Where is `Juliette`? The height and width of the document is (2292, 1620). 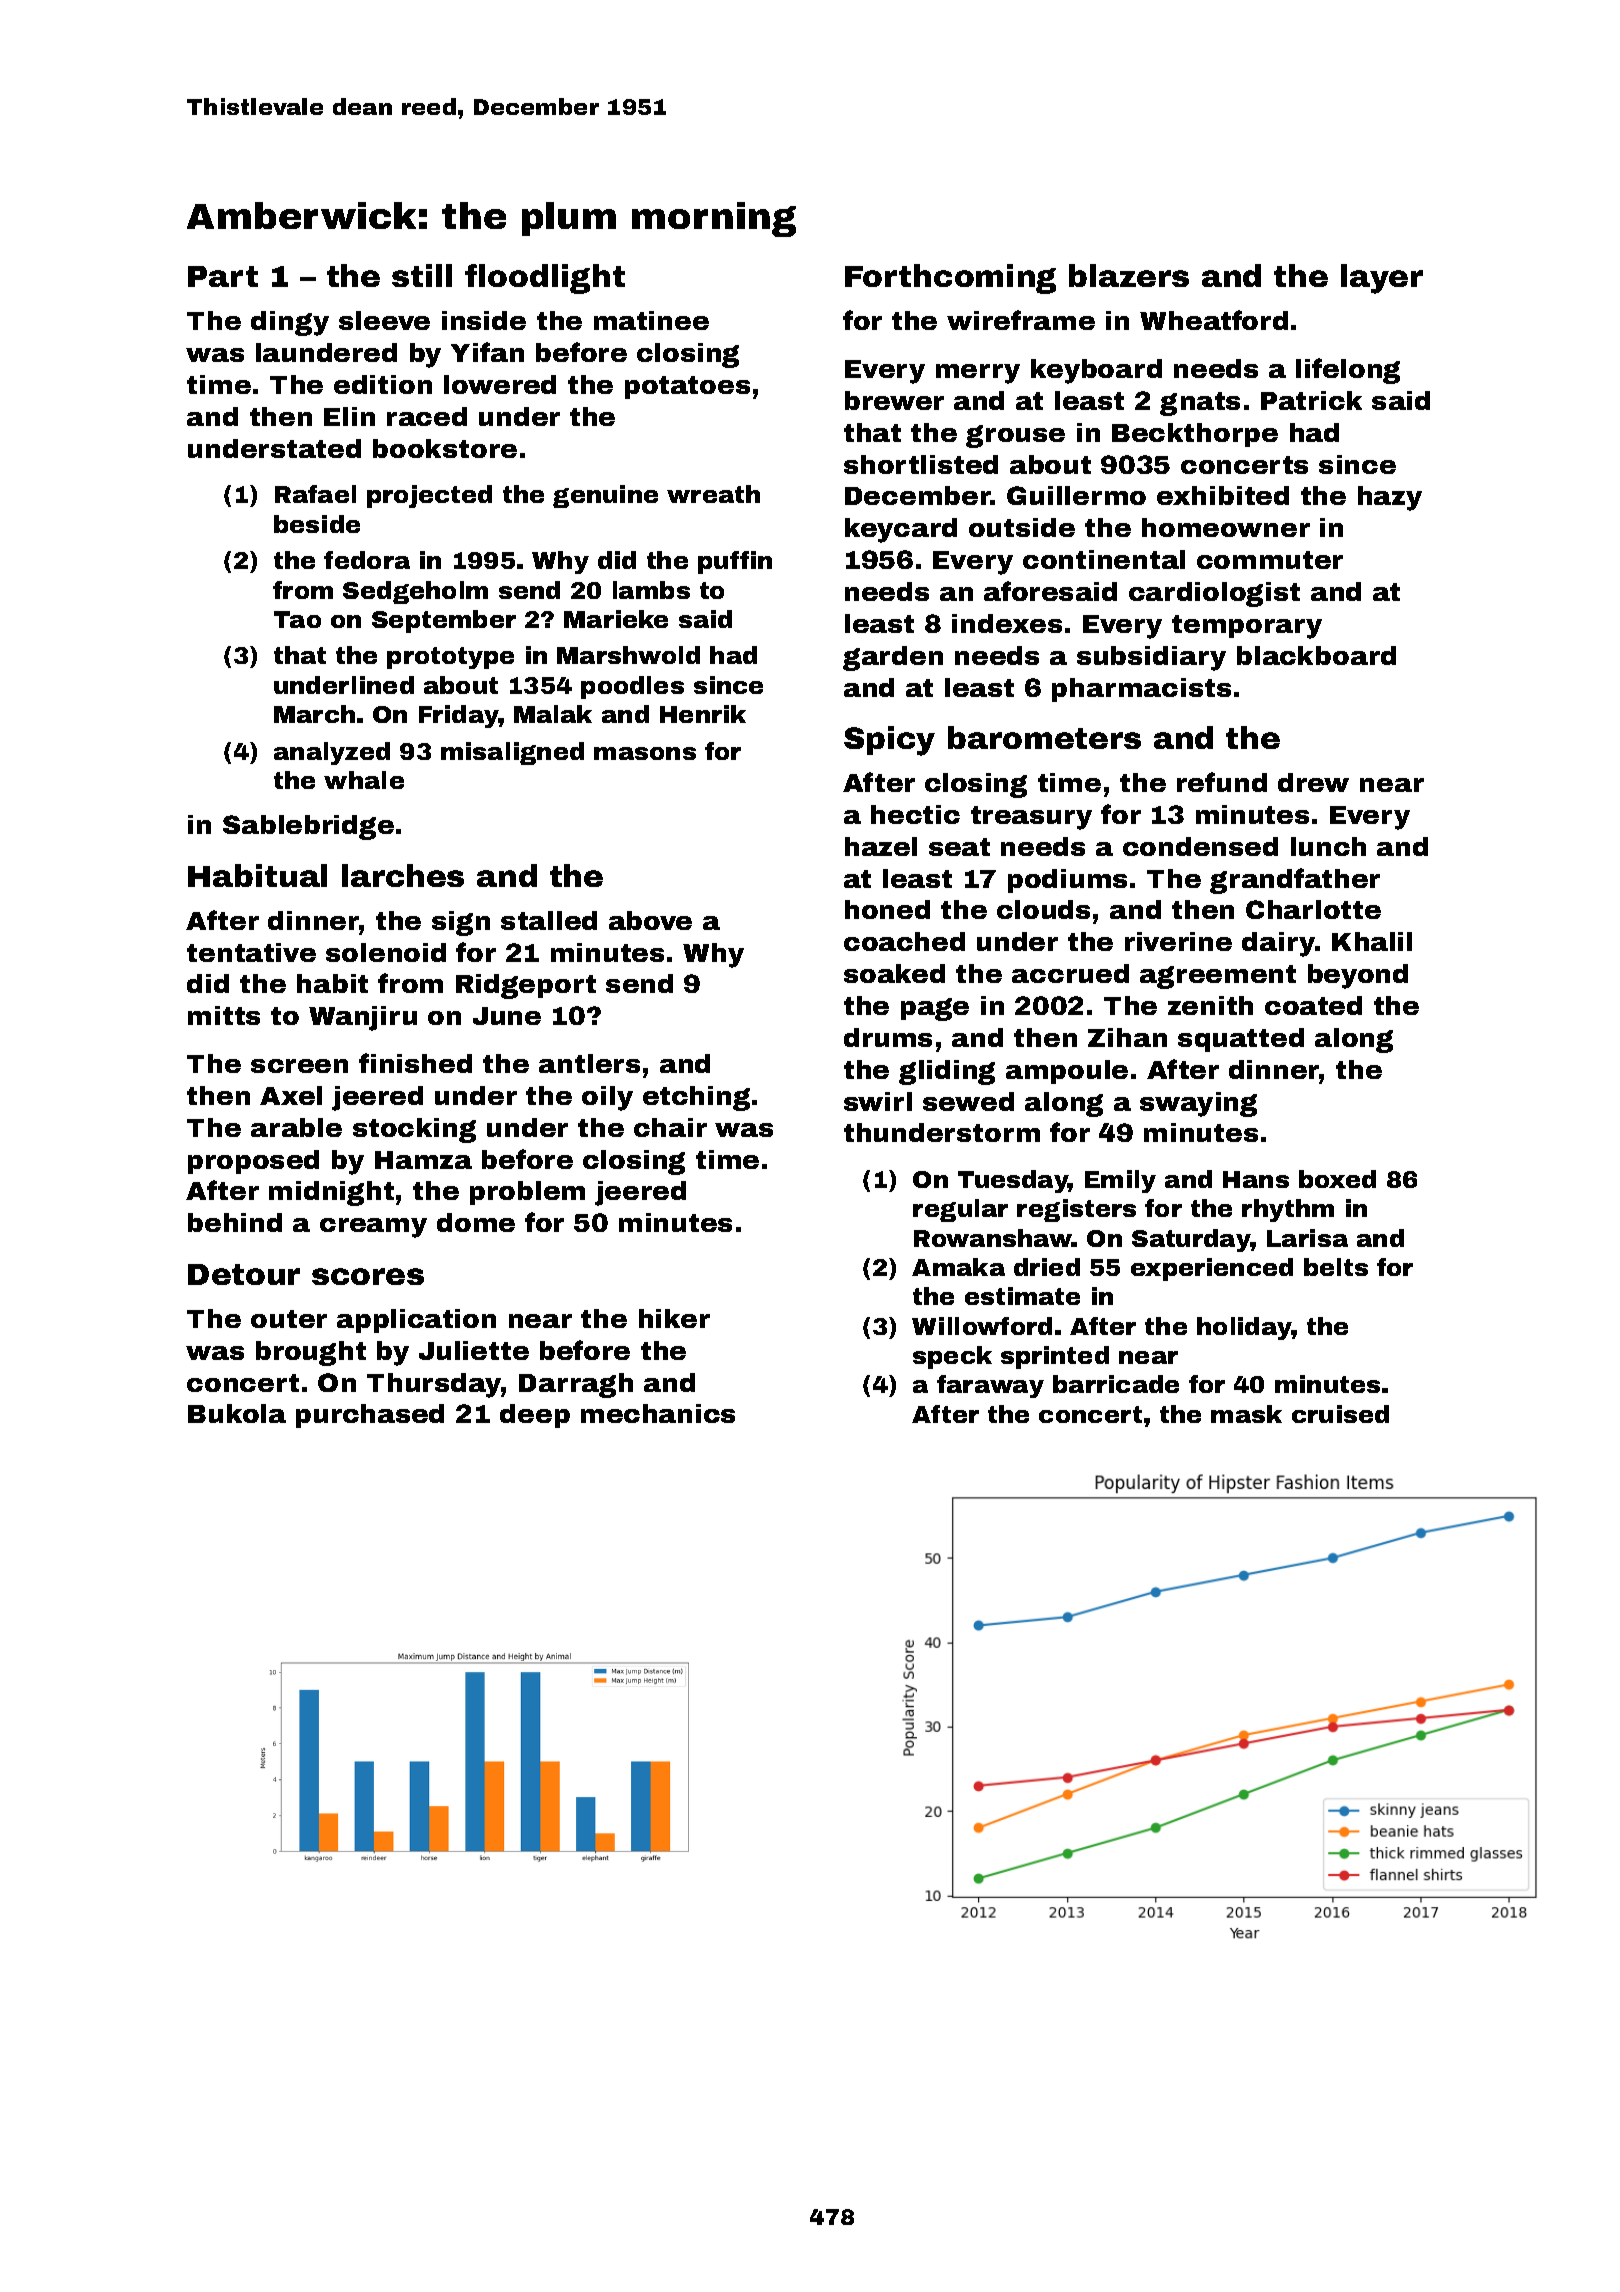 Juliette is located at coordinates (474, 1350).
